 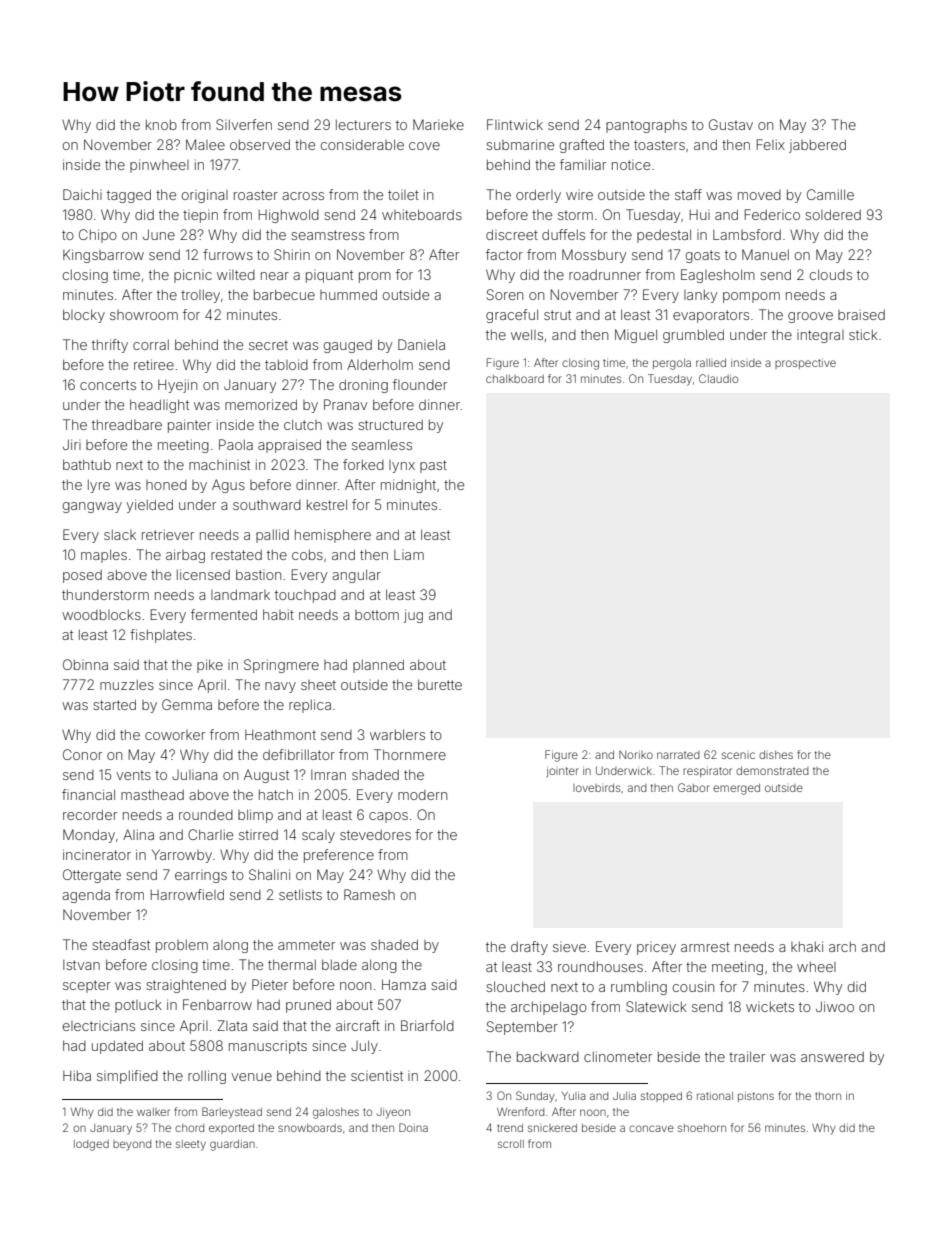 I want to click on scroll, so click(x=511, y=1144).
